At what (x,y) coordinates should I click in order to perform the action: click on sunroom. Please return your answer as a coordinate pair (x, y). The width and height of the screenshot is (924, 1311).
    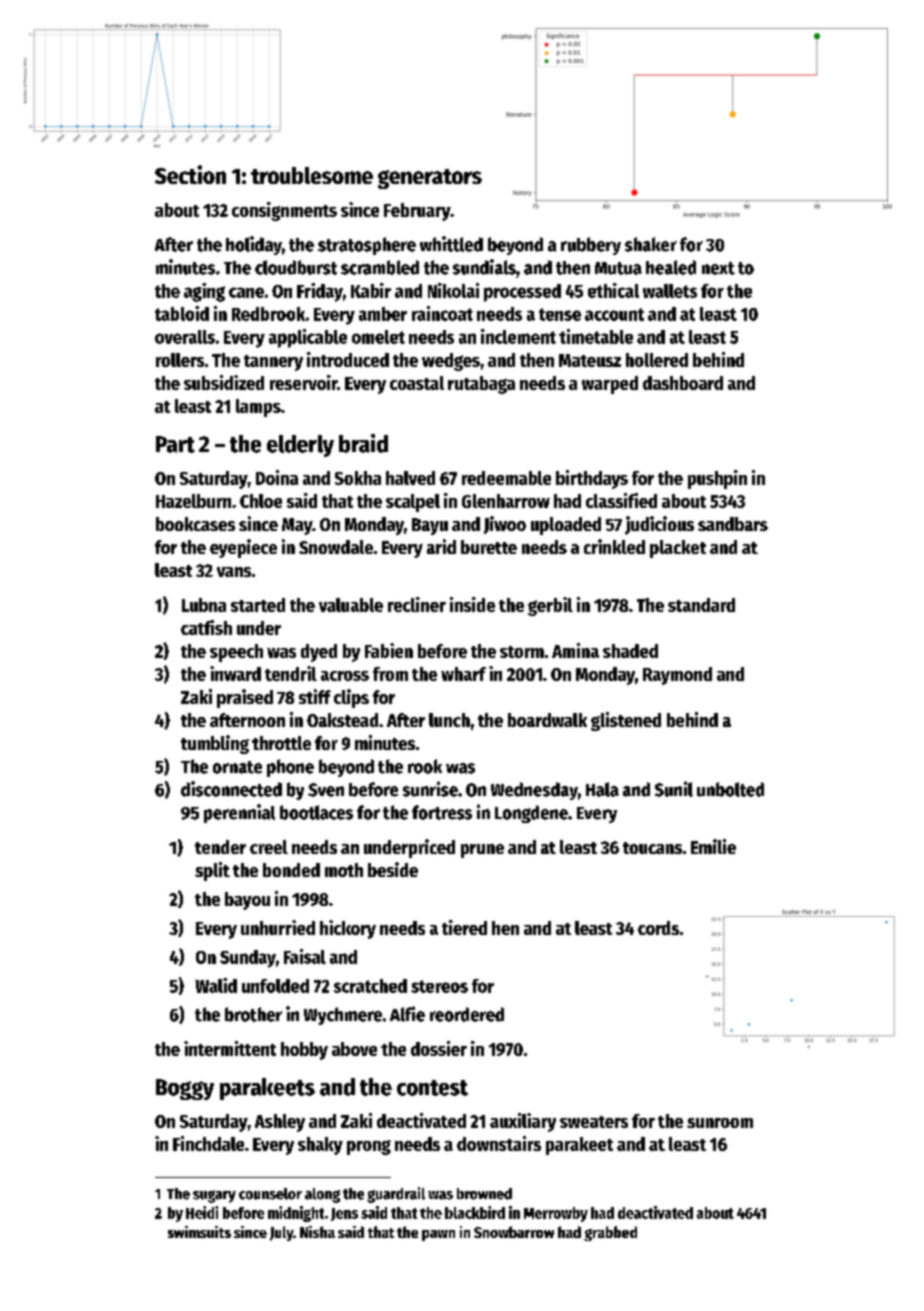
    Looking at the image, I should click on (720, 1123).
